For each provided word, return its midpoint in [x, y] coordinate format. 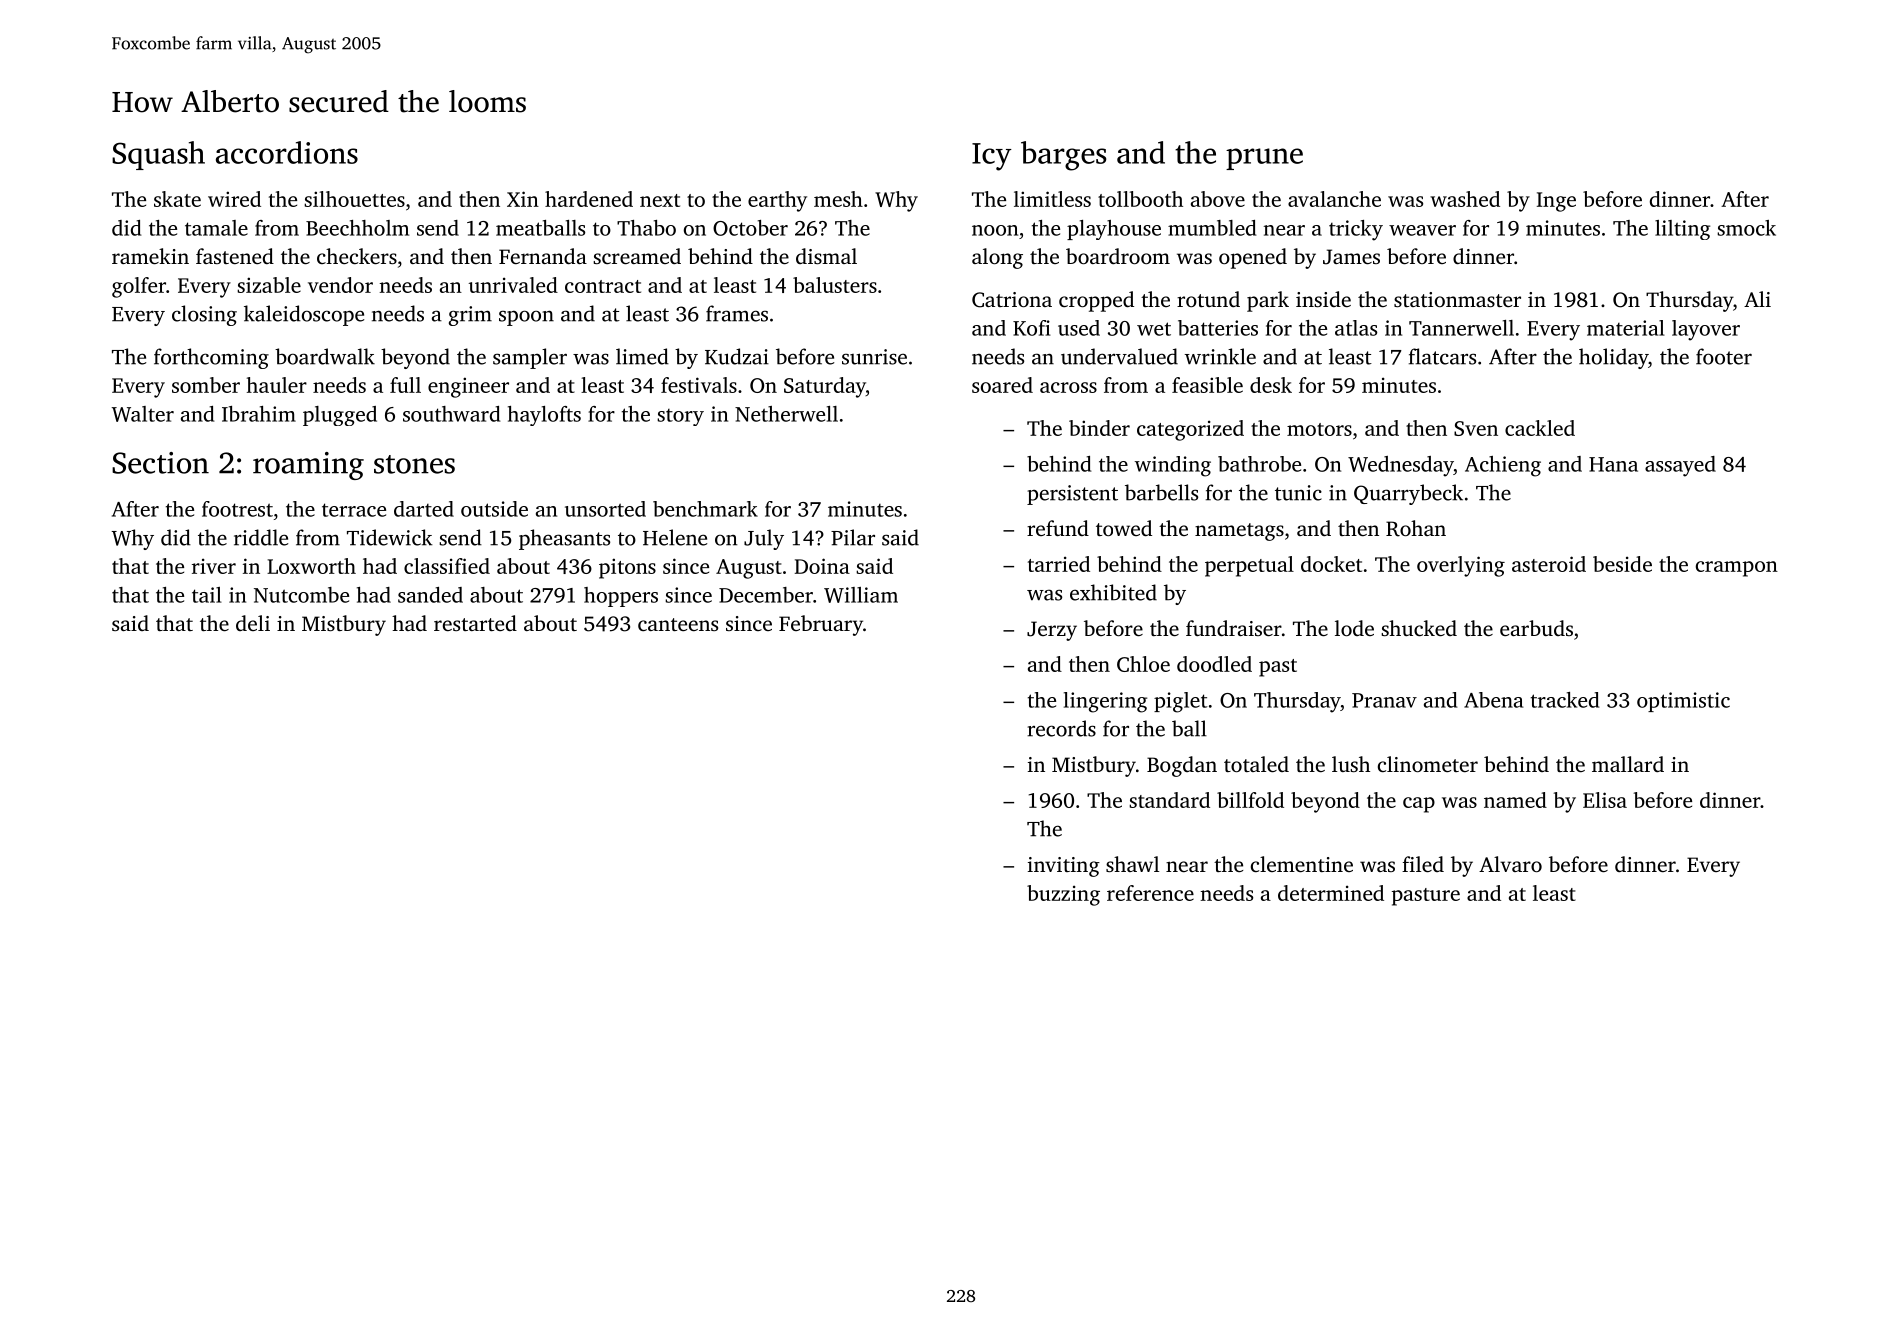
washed [1465, 199]
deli [253, 623]
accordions [287, 152]
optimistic [1683, 702]
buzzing [1063, 895]
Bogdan [1182, 766]
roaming [308, 466]
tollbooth [1140, 199]
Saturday [825, 387]
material [1626, 328]
